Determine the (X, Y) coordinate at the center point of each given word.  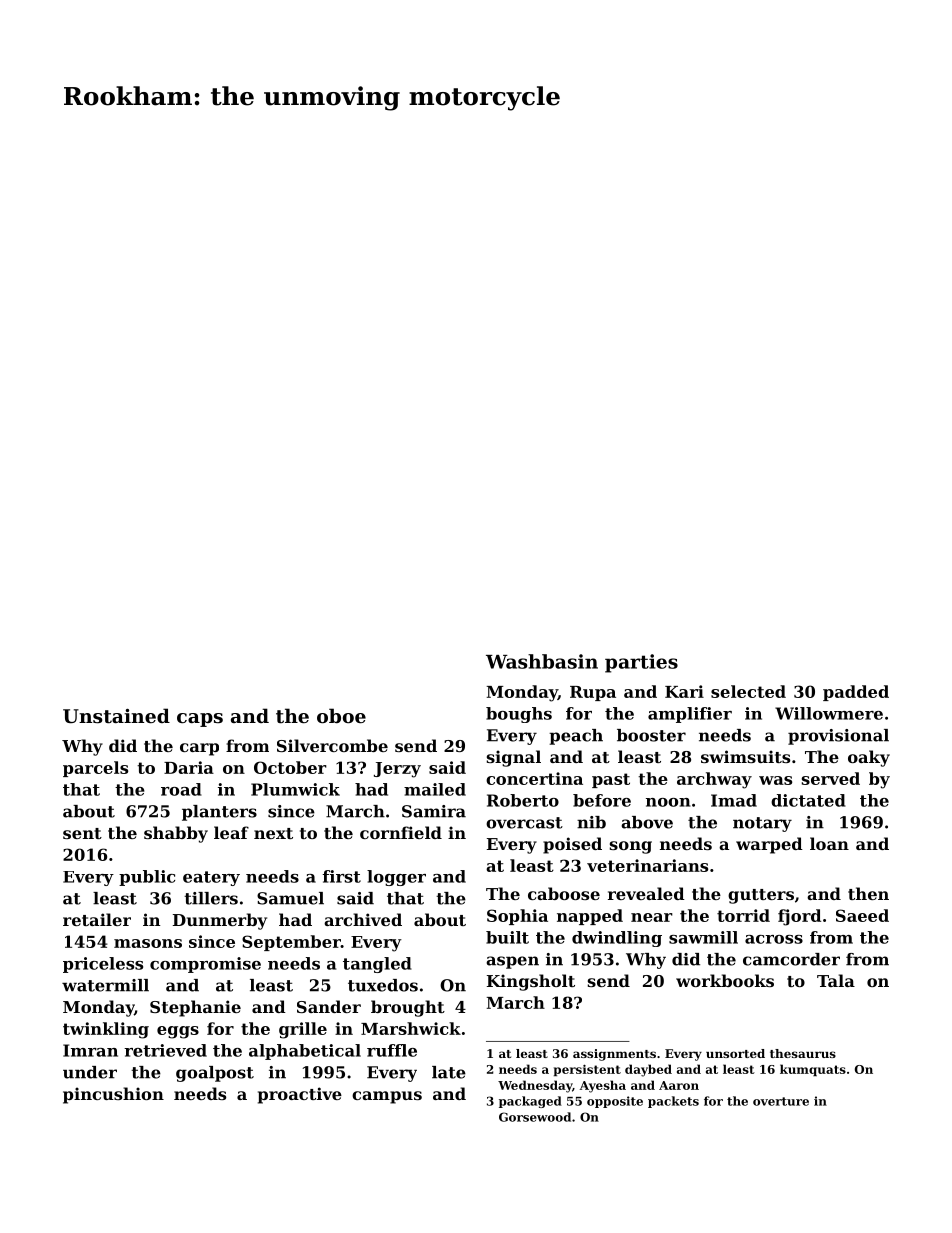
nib (591, 822)
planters (219, 813)
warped (769, 845)
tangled (377, 965)
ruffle (392, 1050)
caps (200, 720)
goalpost (215, 1074)
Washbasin (542, 661)
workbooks (725, 980)
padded (856, 693)
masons (148, 943)
